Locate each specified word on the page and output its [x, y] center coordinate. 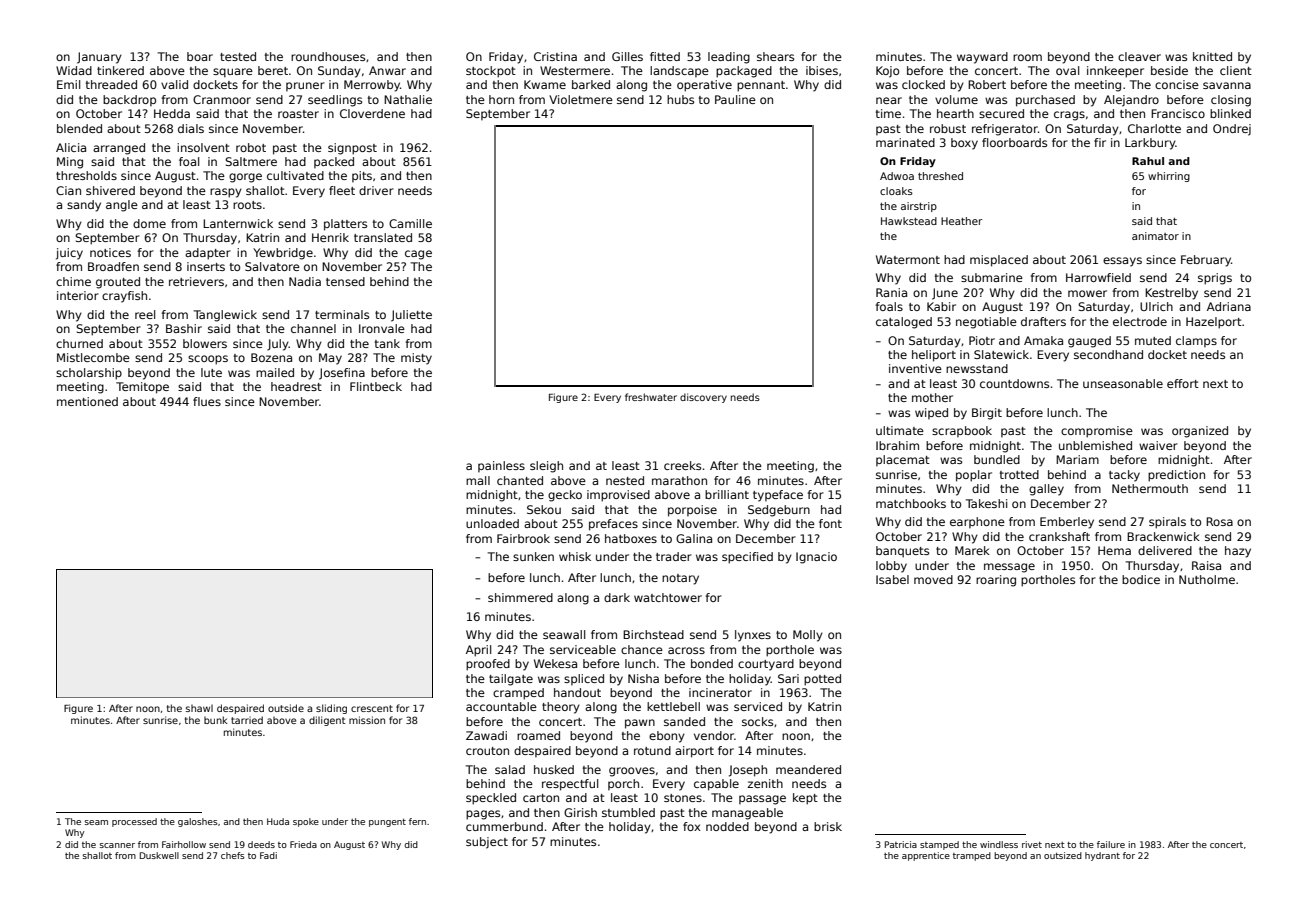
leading [729, 58]
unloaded [492, 523]
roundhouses [328, 56]
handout [577, 692]
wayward [982, 58]
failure [1111, 844]
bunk [216, 720]
